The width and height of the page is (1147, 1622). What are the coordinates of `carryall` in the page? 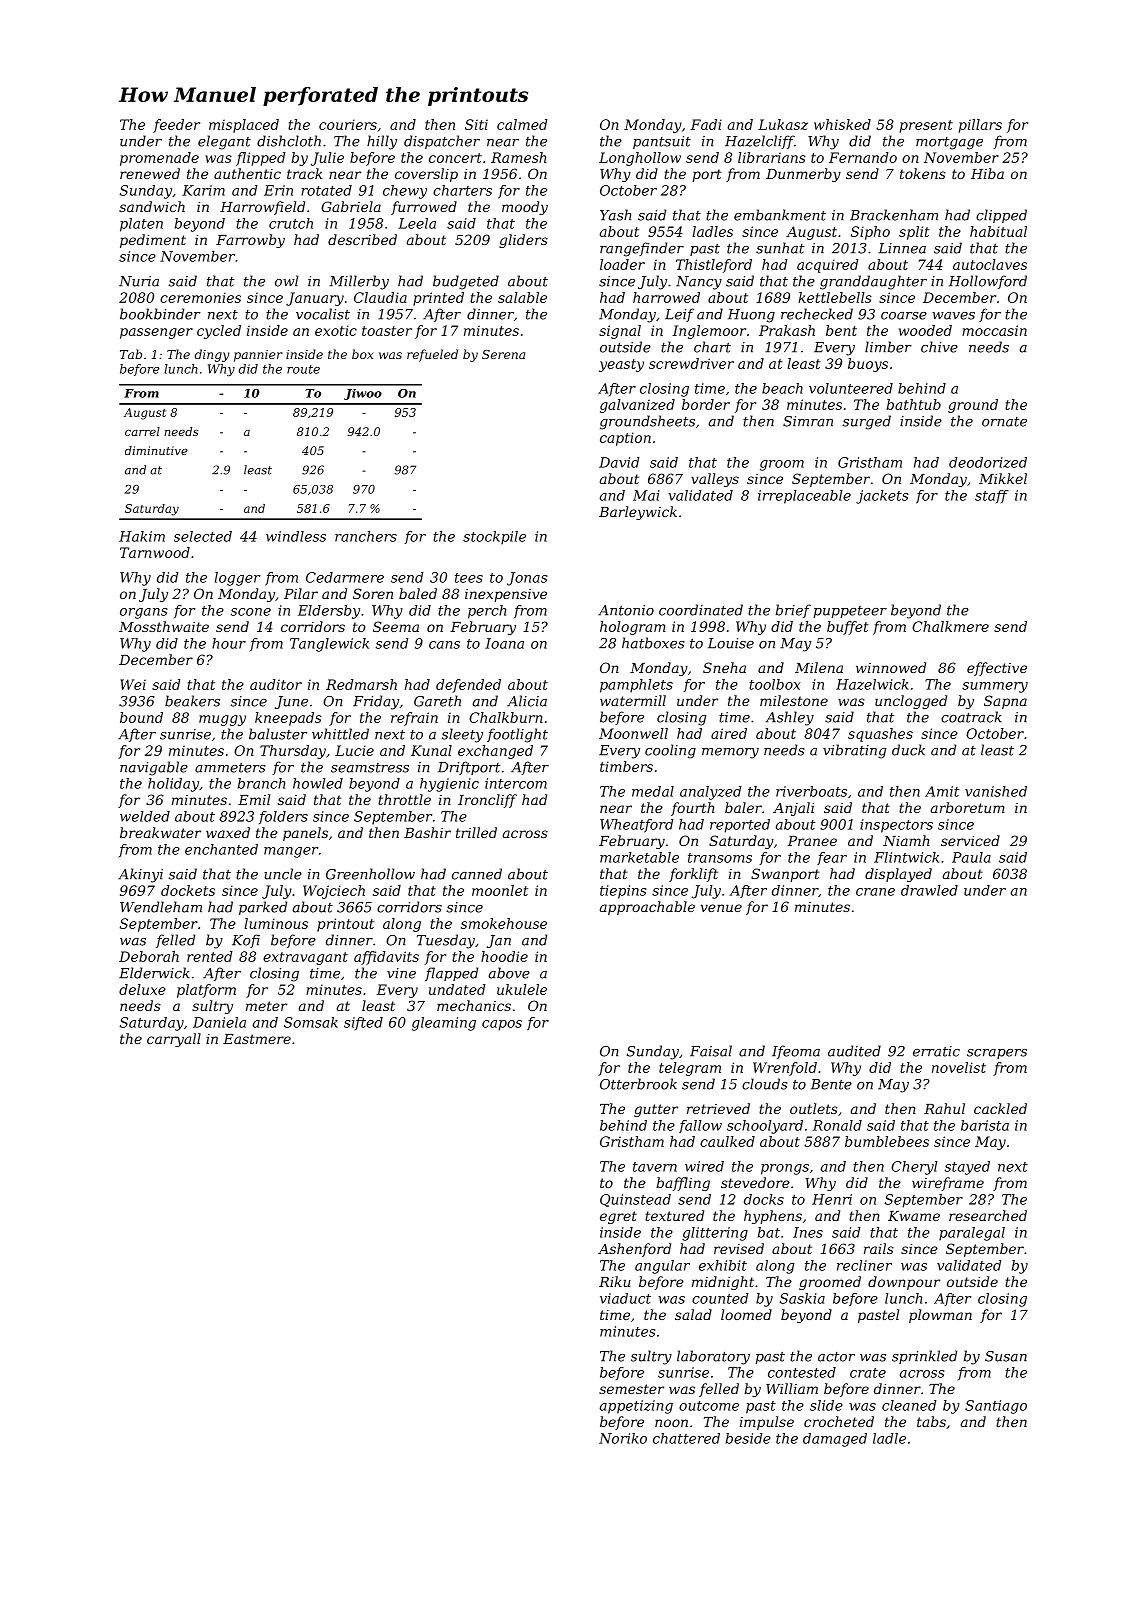 It's located at (174, 1040).
